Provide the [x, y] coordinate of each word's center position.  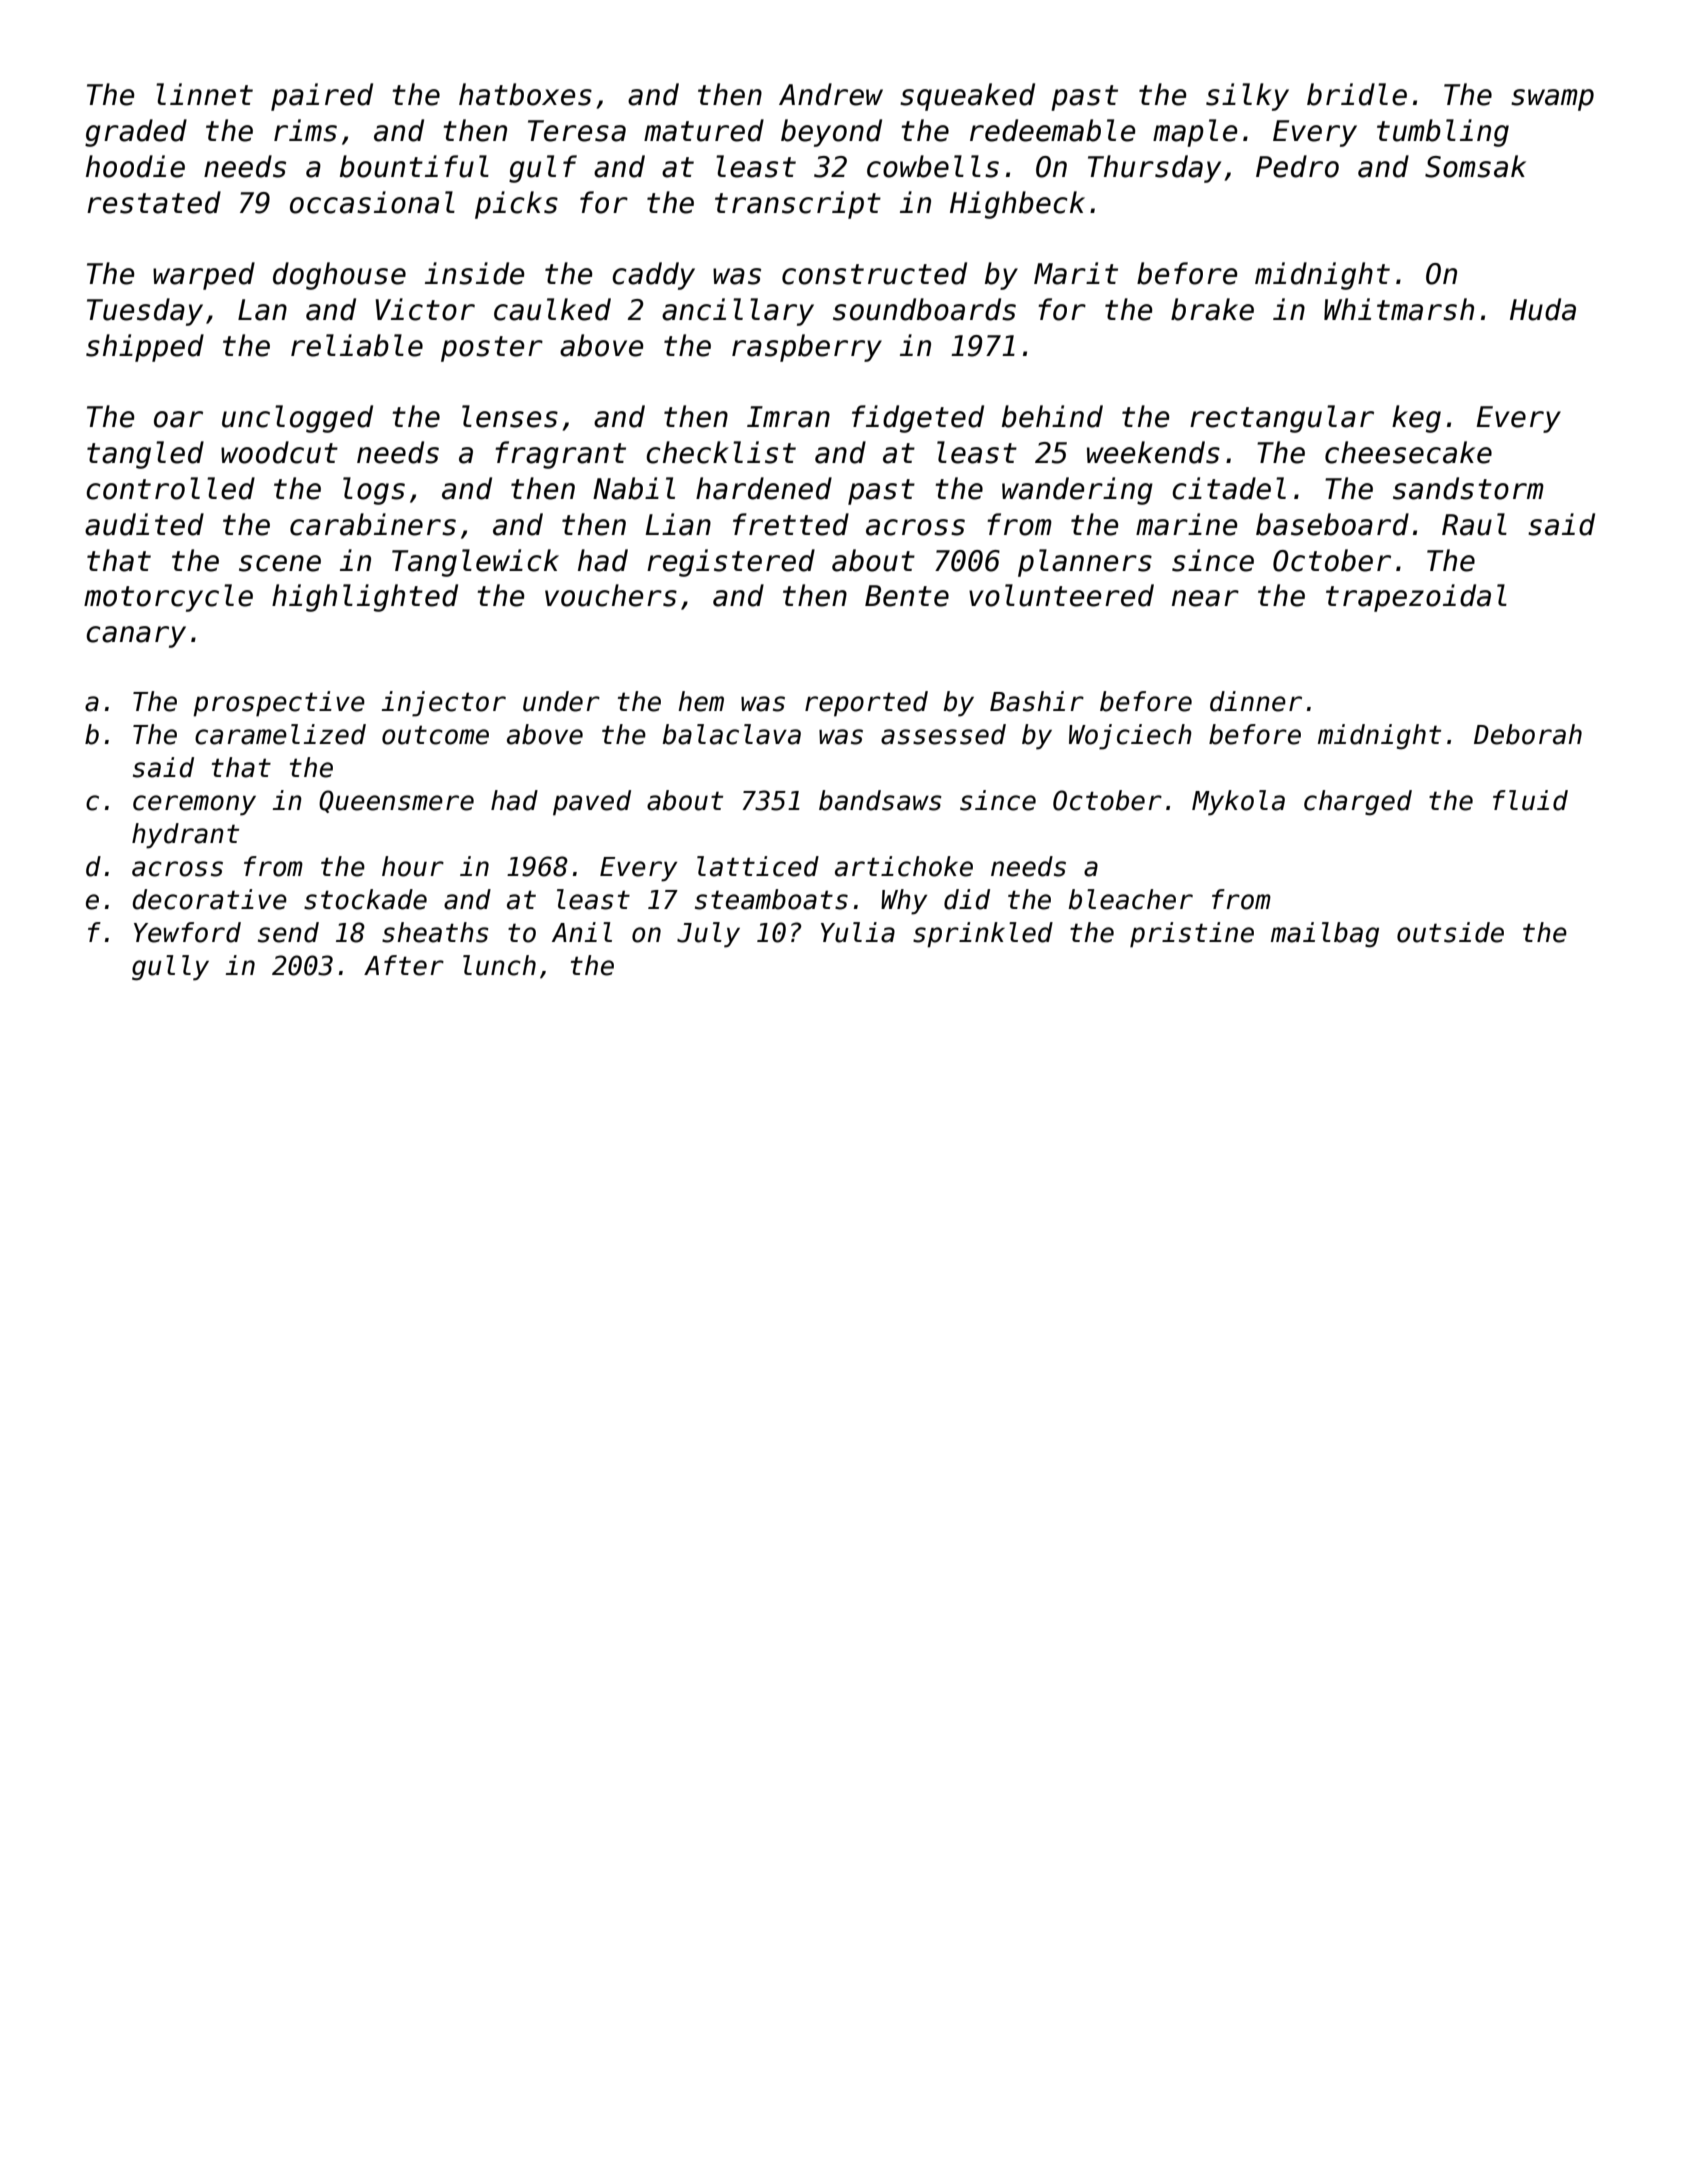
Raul [1474, 524]
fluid [1530, 800]
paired [322, 97]
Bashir [1037, 701]
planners [1085, 563]
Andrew [831, 94]
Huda [1543, 309]
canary [136, 637]
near [1205, 598]
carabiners [373, 524]
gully [170, 968]
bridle [1357, 94]
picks [516, 205]
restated [154, 202]
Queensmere [396, 801]
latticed [758, 866]
